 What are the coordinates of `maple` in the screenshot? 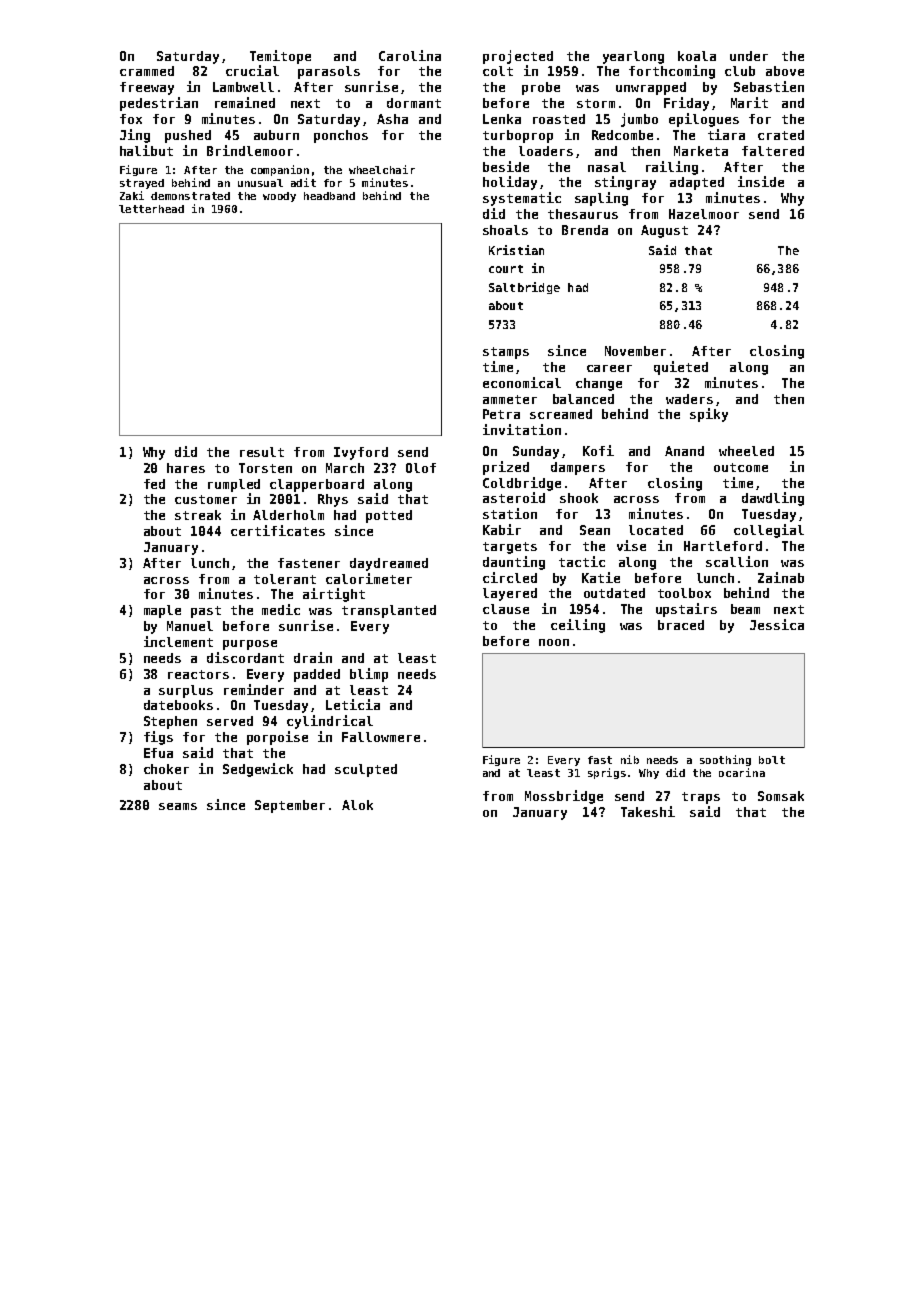 It's located at (162, 611).
